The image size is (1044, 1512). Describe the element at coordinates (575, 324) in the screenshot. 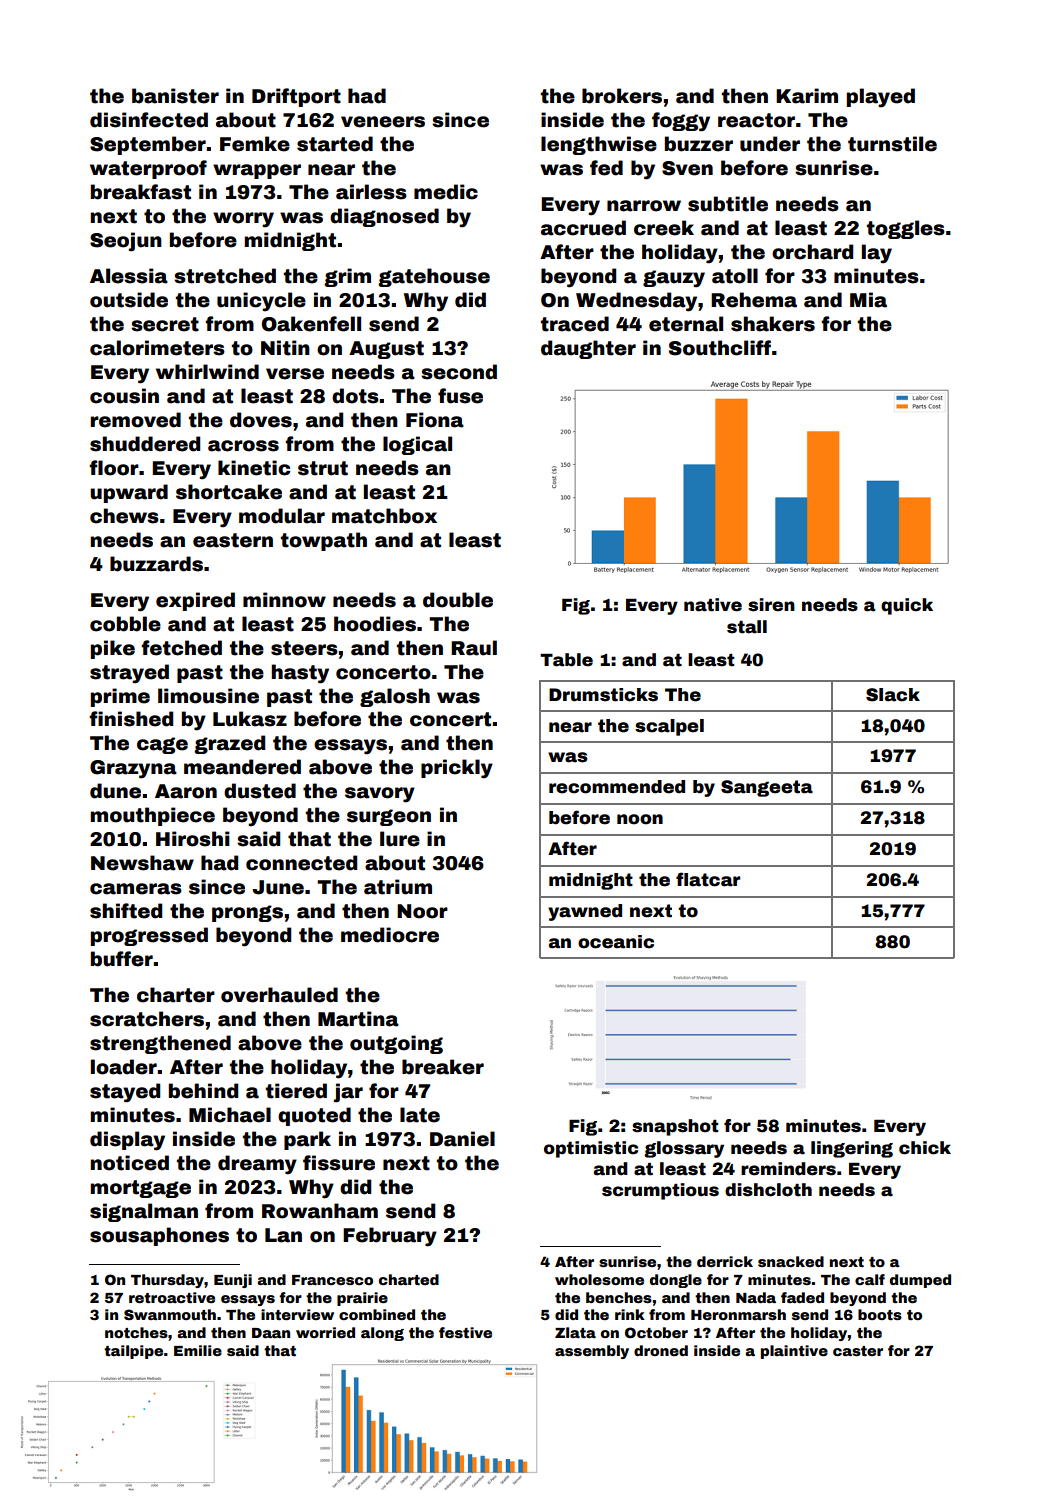

I see `traced` at that location.
